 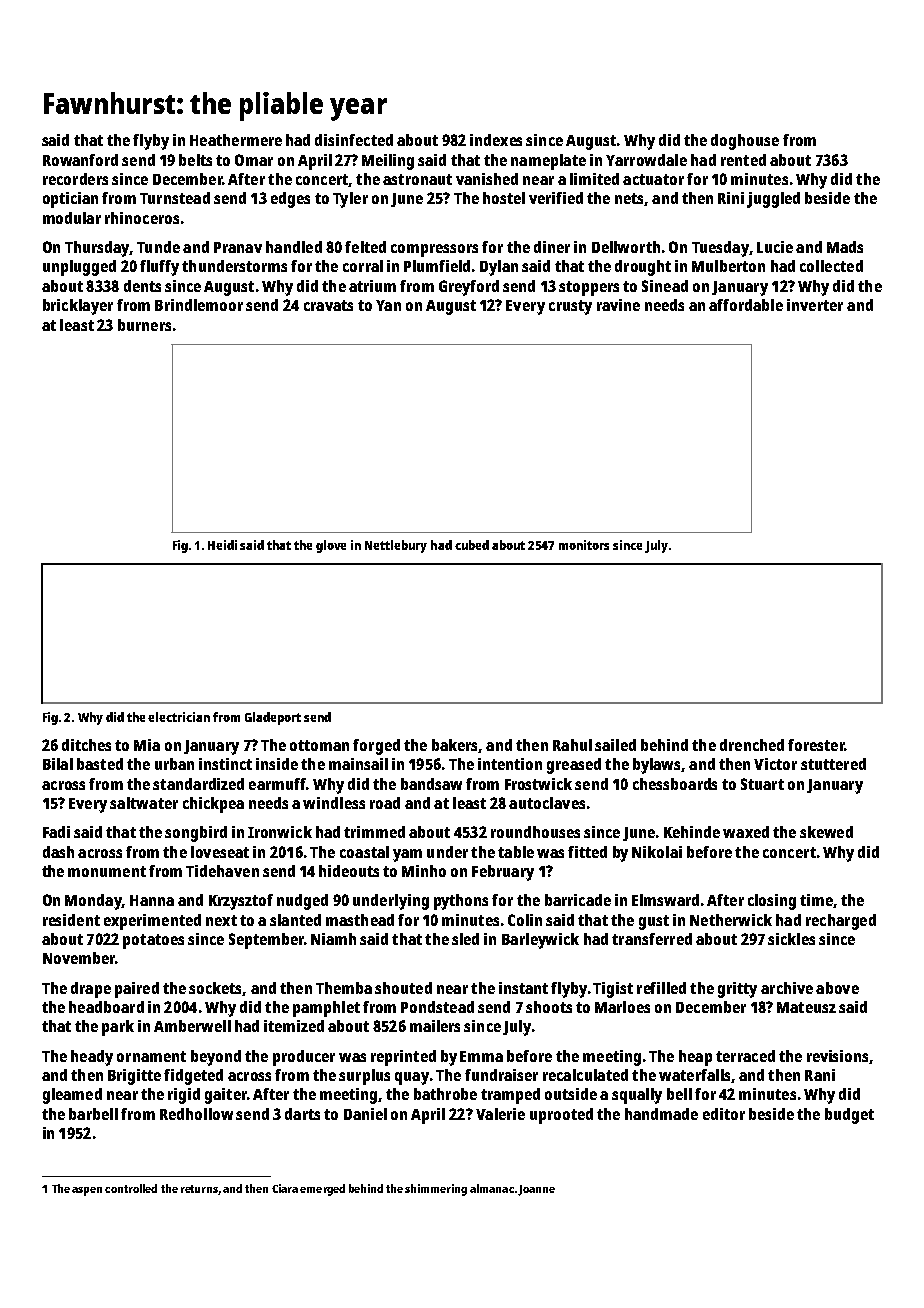 I want to click on cubed, so click(x=472, y=545).
